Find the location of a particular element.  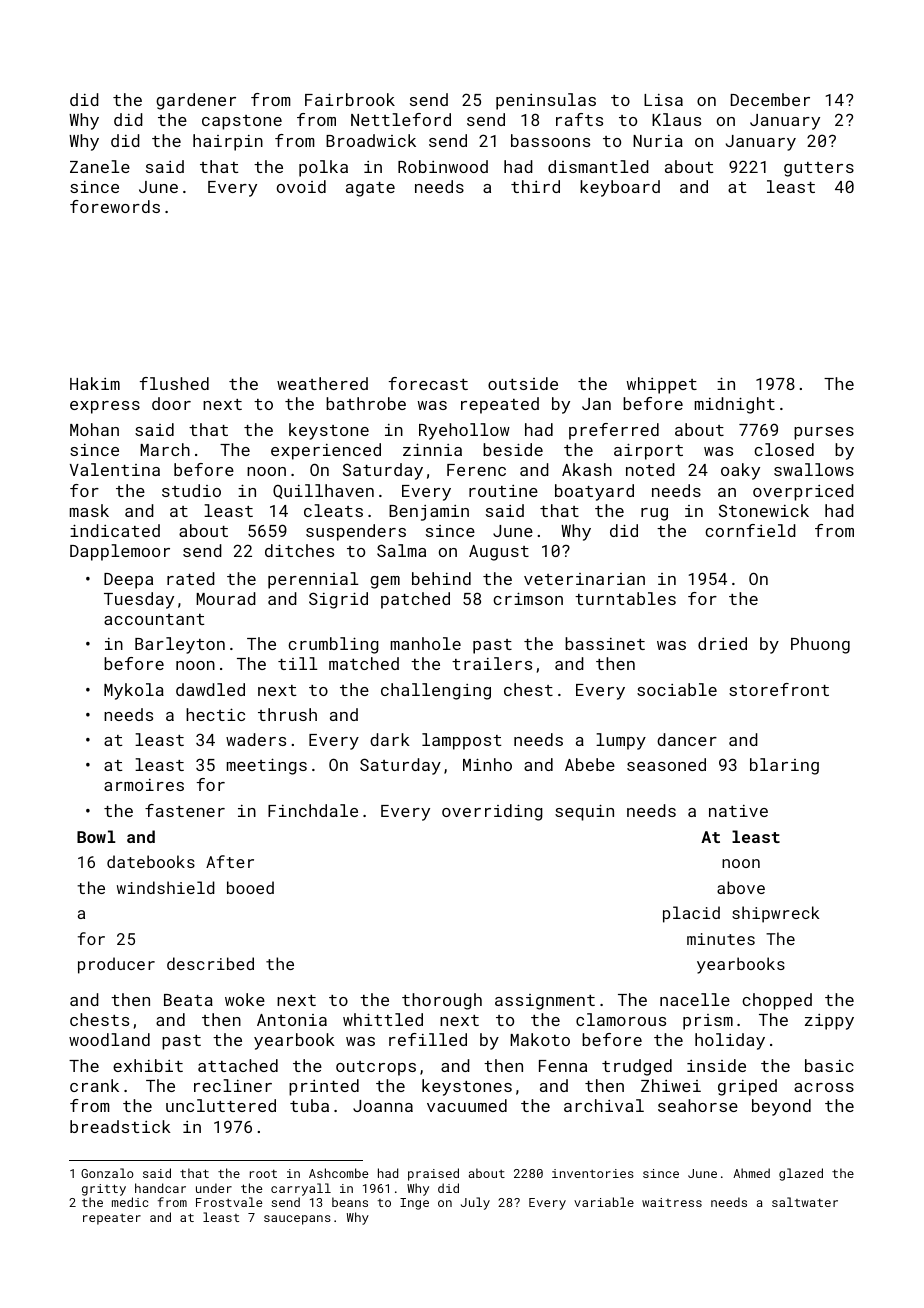

Broadwick is located at coordinates (371, 140).
